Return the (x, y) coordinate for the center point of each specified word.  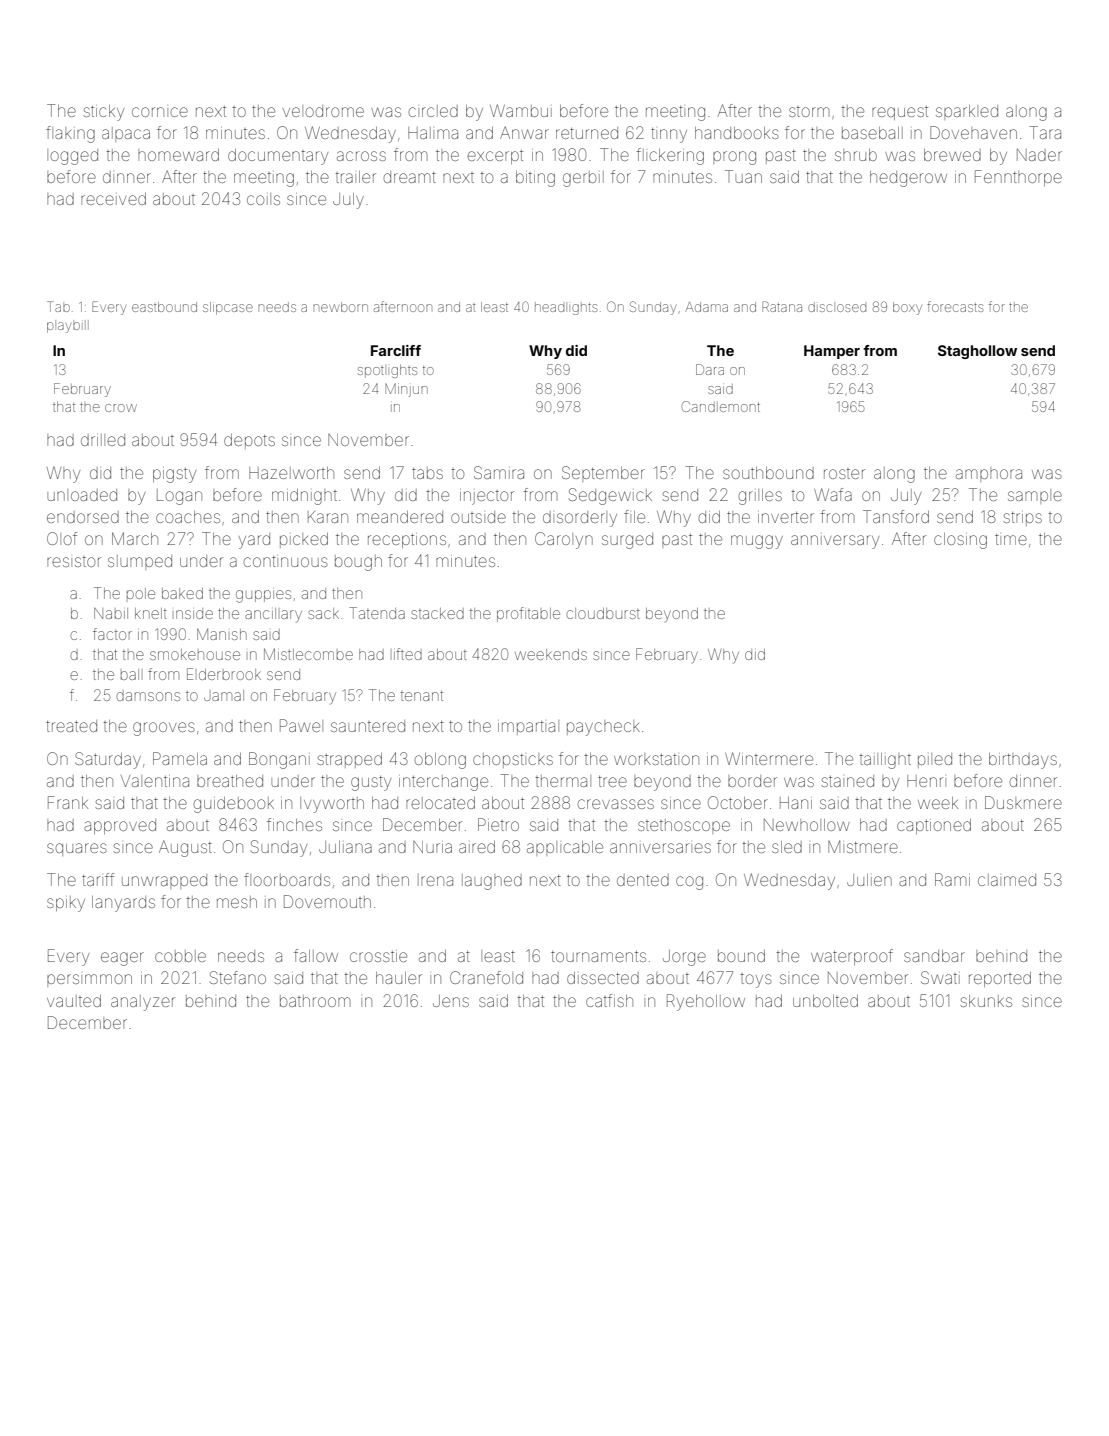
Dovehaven (973, 132)
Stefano (238, 977)
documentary (278, 157)
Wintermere (769, 758)
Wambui (521, 110)
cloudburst (603, 613)
